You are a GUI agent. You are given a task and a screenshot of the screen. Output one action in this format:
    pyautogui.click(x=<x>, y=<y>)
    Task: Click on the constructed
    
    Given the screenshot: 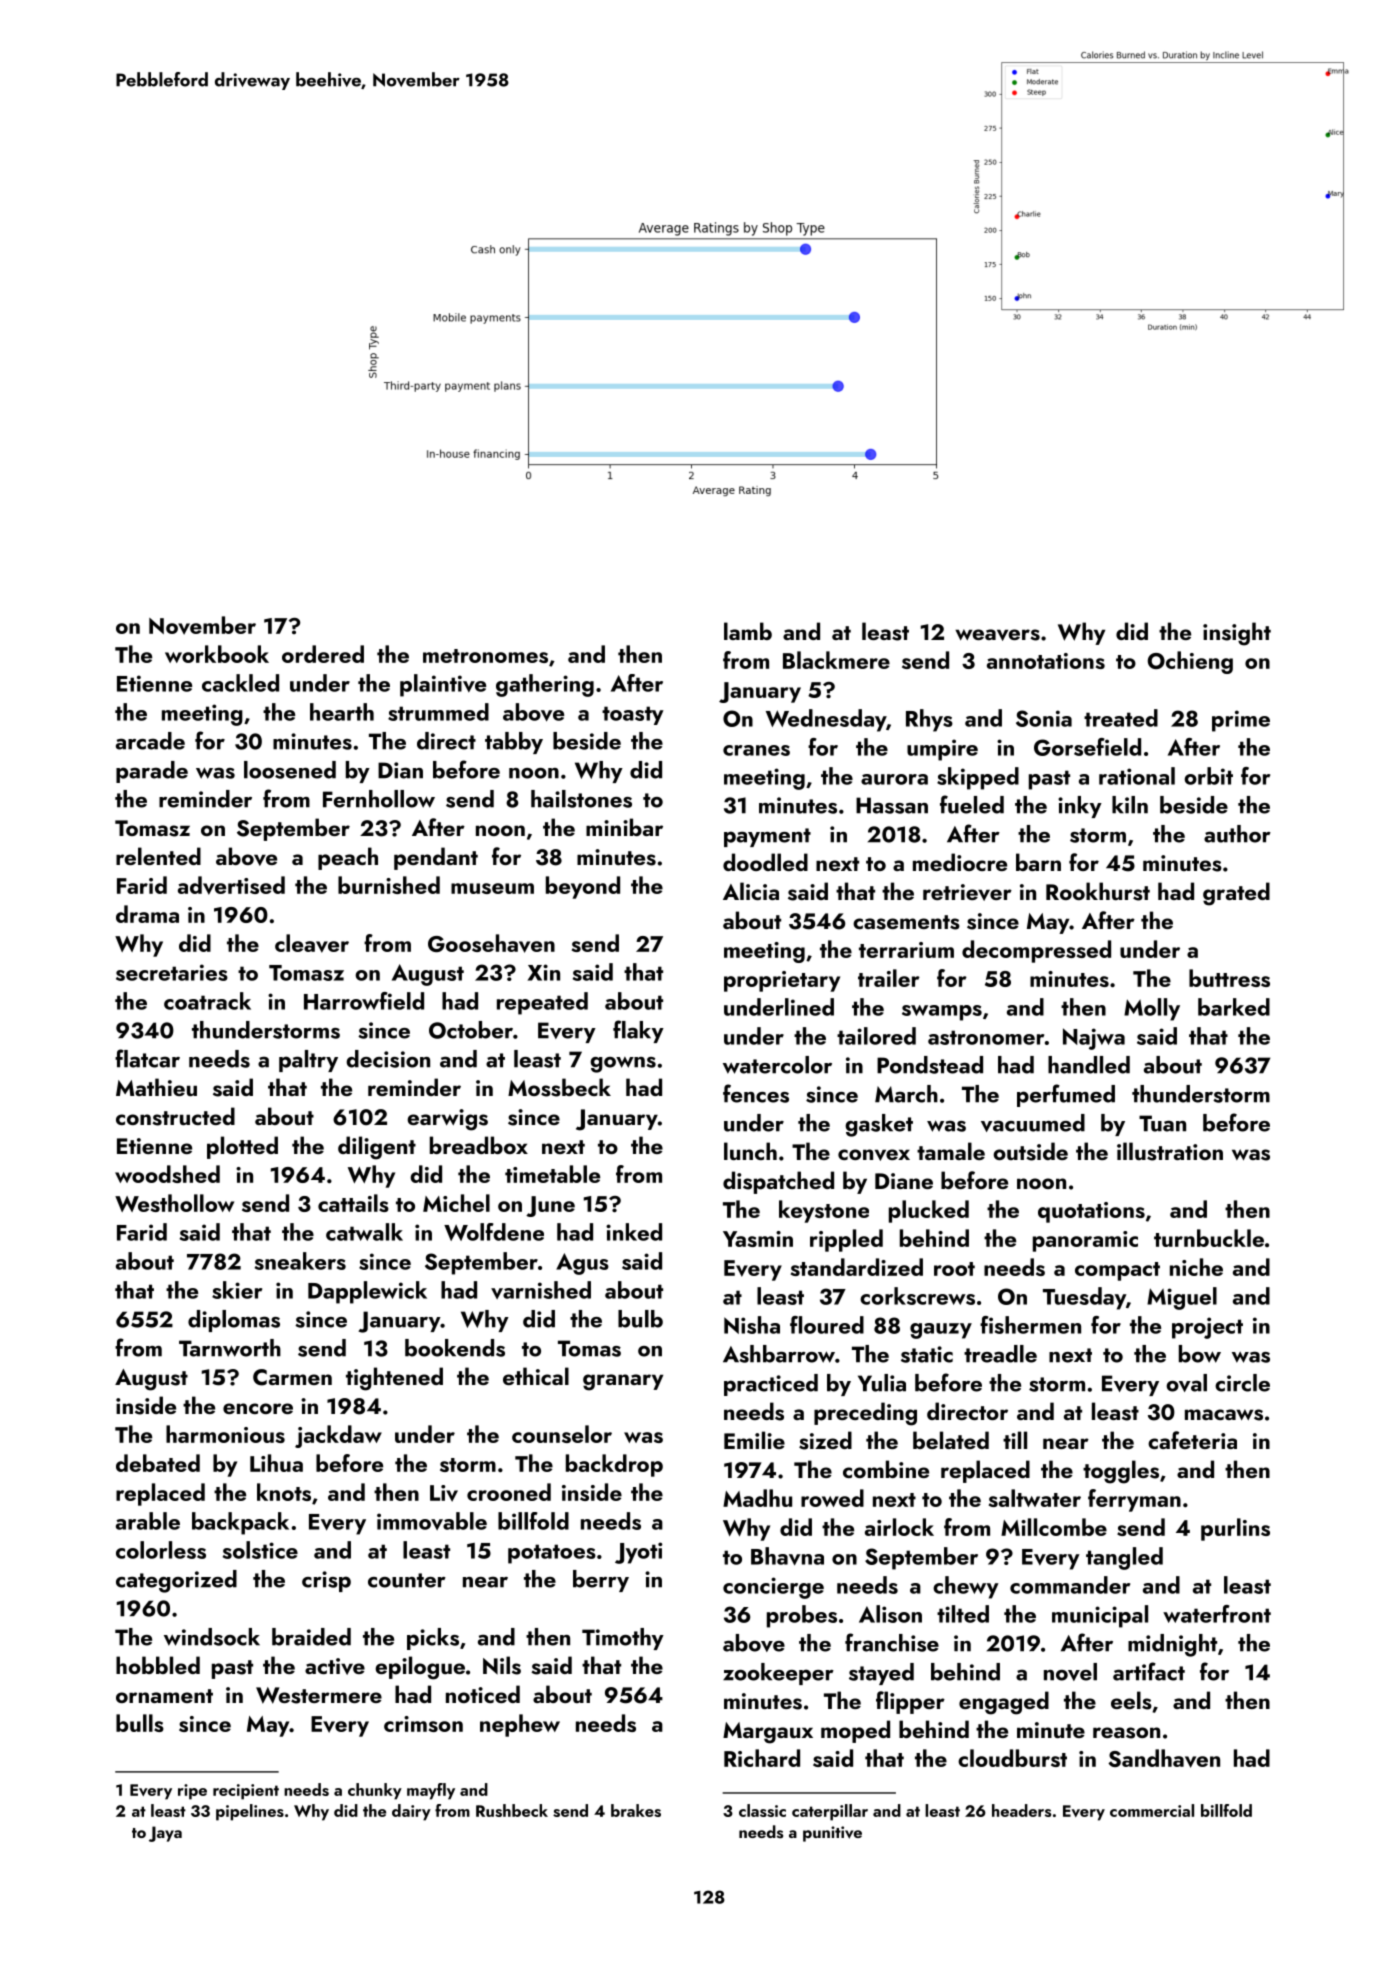 What is the action you would take?
    pyautogui.click(x=175, y=1116)
